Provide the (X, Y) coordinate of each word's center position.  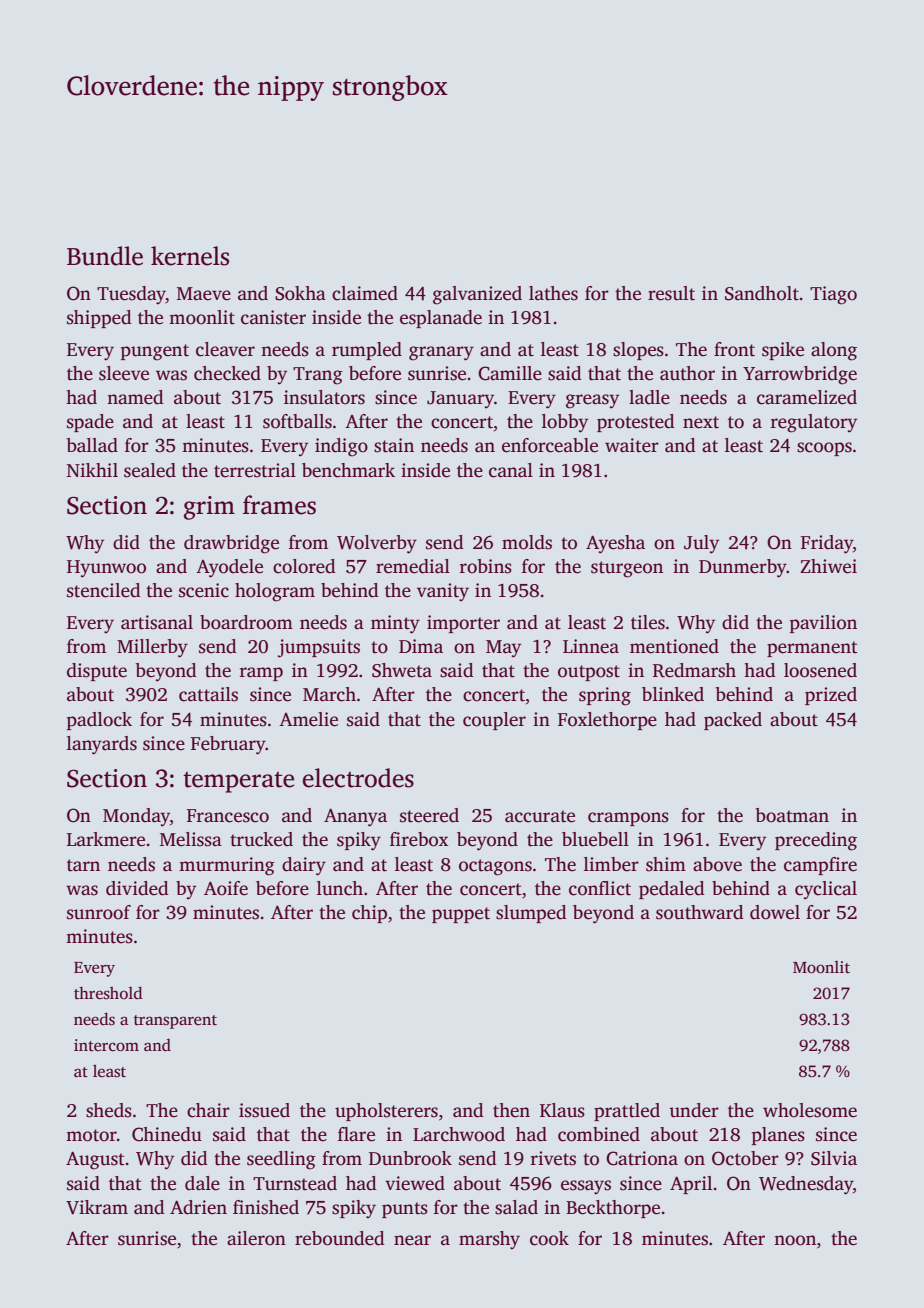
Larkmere (106, 839)
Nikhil (92, 470)
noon (795, 1240)
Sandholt (762, 293)
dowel (775, 912)
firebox (419, 839)
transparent (175, 1022)
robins (486, 566)
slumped (531, 914)
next (701, 422)
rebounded (340, 1238)
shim (666, 864)
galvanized (477, 295)
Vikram (97, 1207)
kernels (190, 256)
